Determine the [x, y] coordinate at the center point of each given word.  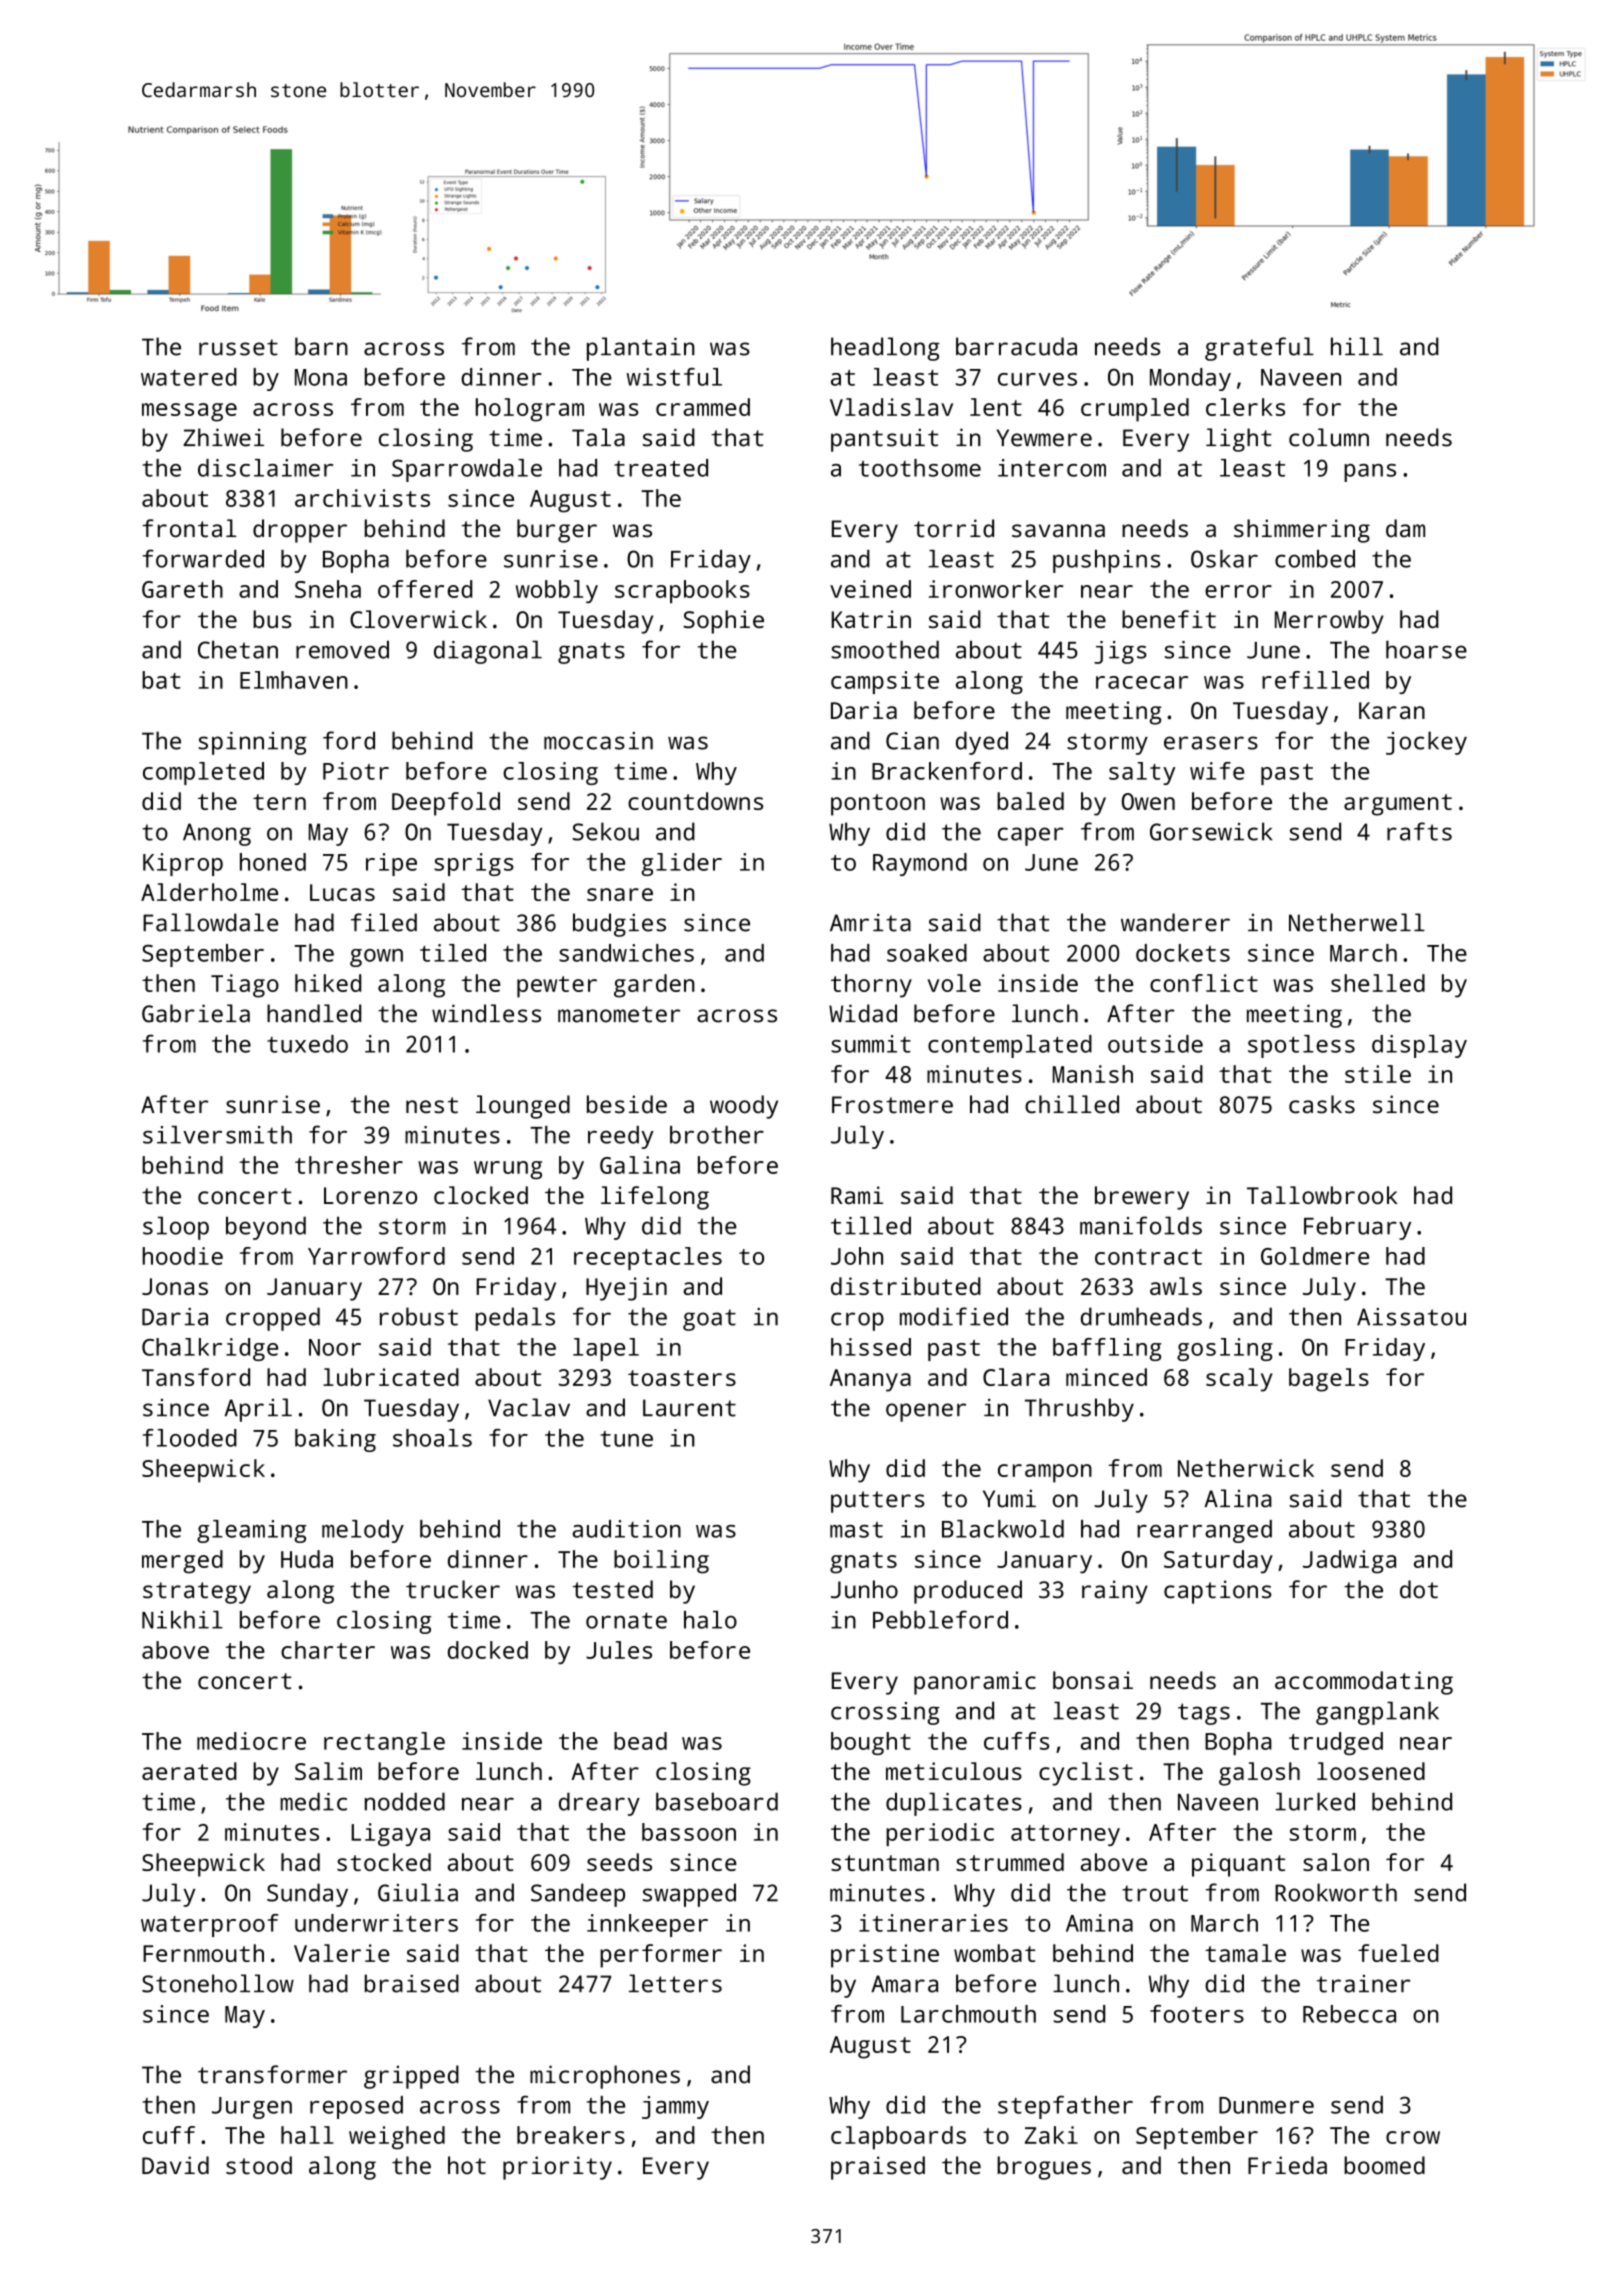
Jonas [175, 1286]
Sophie [724, 622]
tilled [871, 1225]
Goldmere [1315, 1256]
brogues [1044, 2168]
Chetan [238, 649]
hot [467, 2165]
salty [1142, 773]
